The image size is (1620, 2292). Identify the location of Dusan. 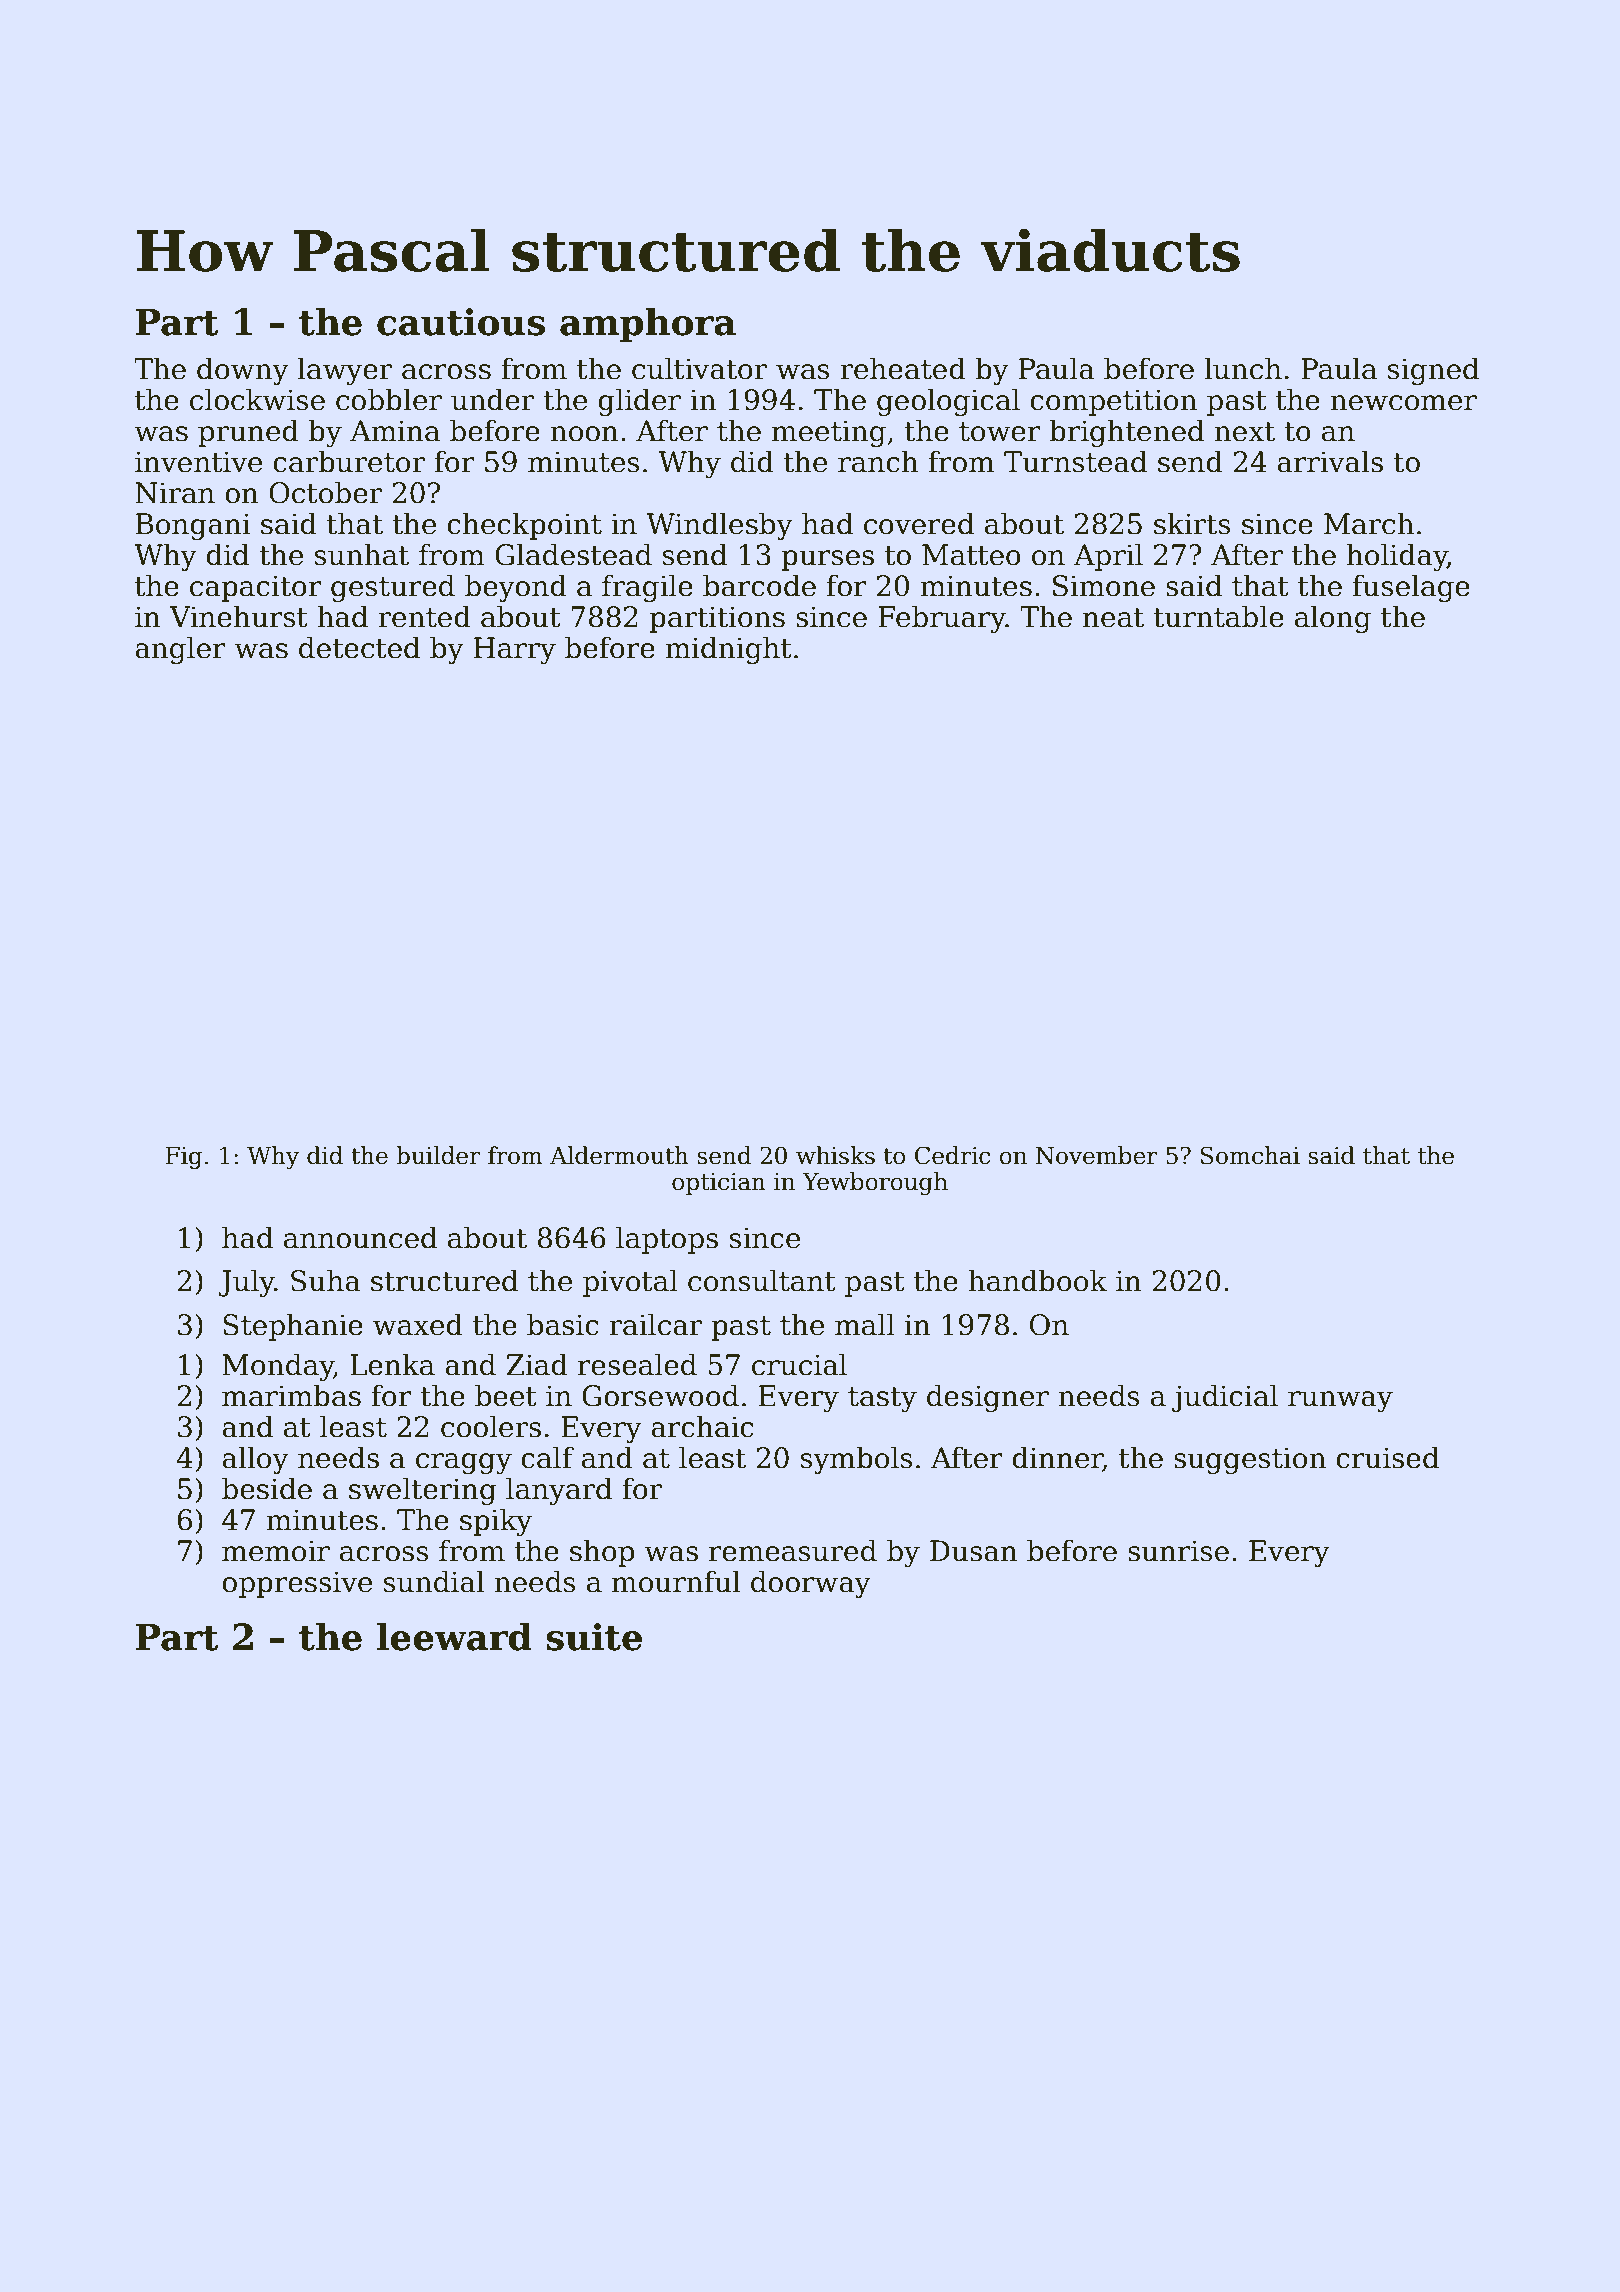
(974, 1551).
